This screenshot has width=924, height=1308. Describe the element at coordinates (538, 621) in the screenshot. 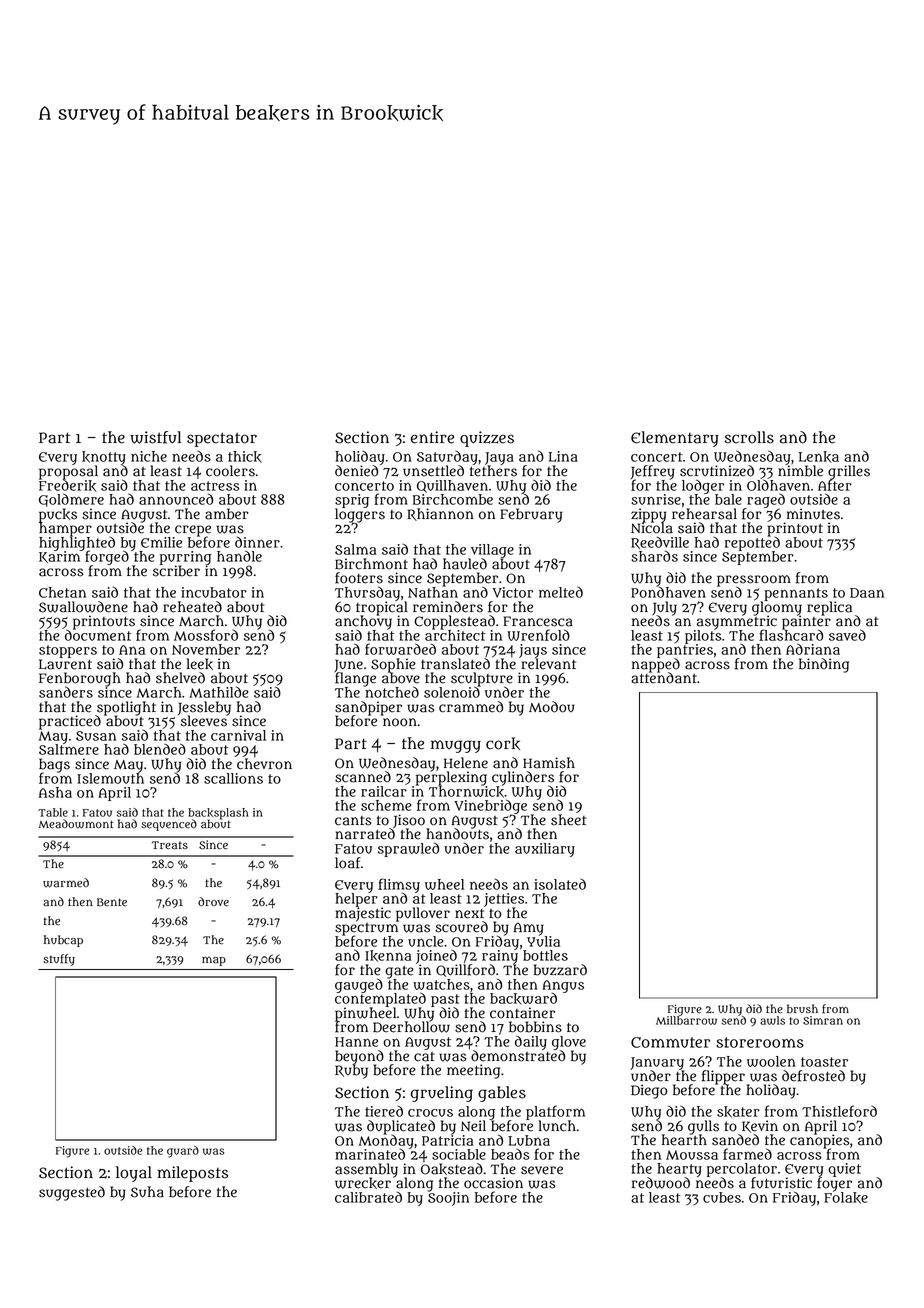

I see `Francesca` at that location.
